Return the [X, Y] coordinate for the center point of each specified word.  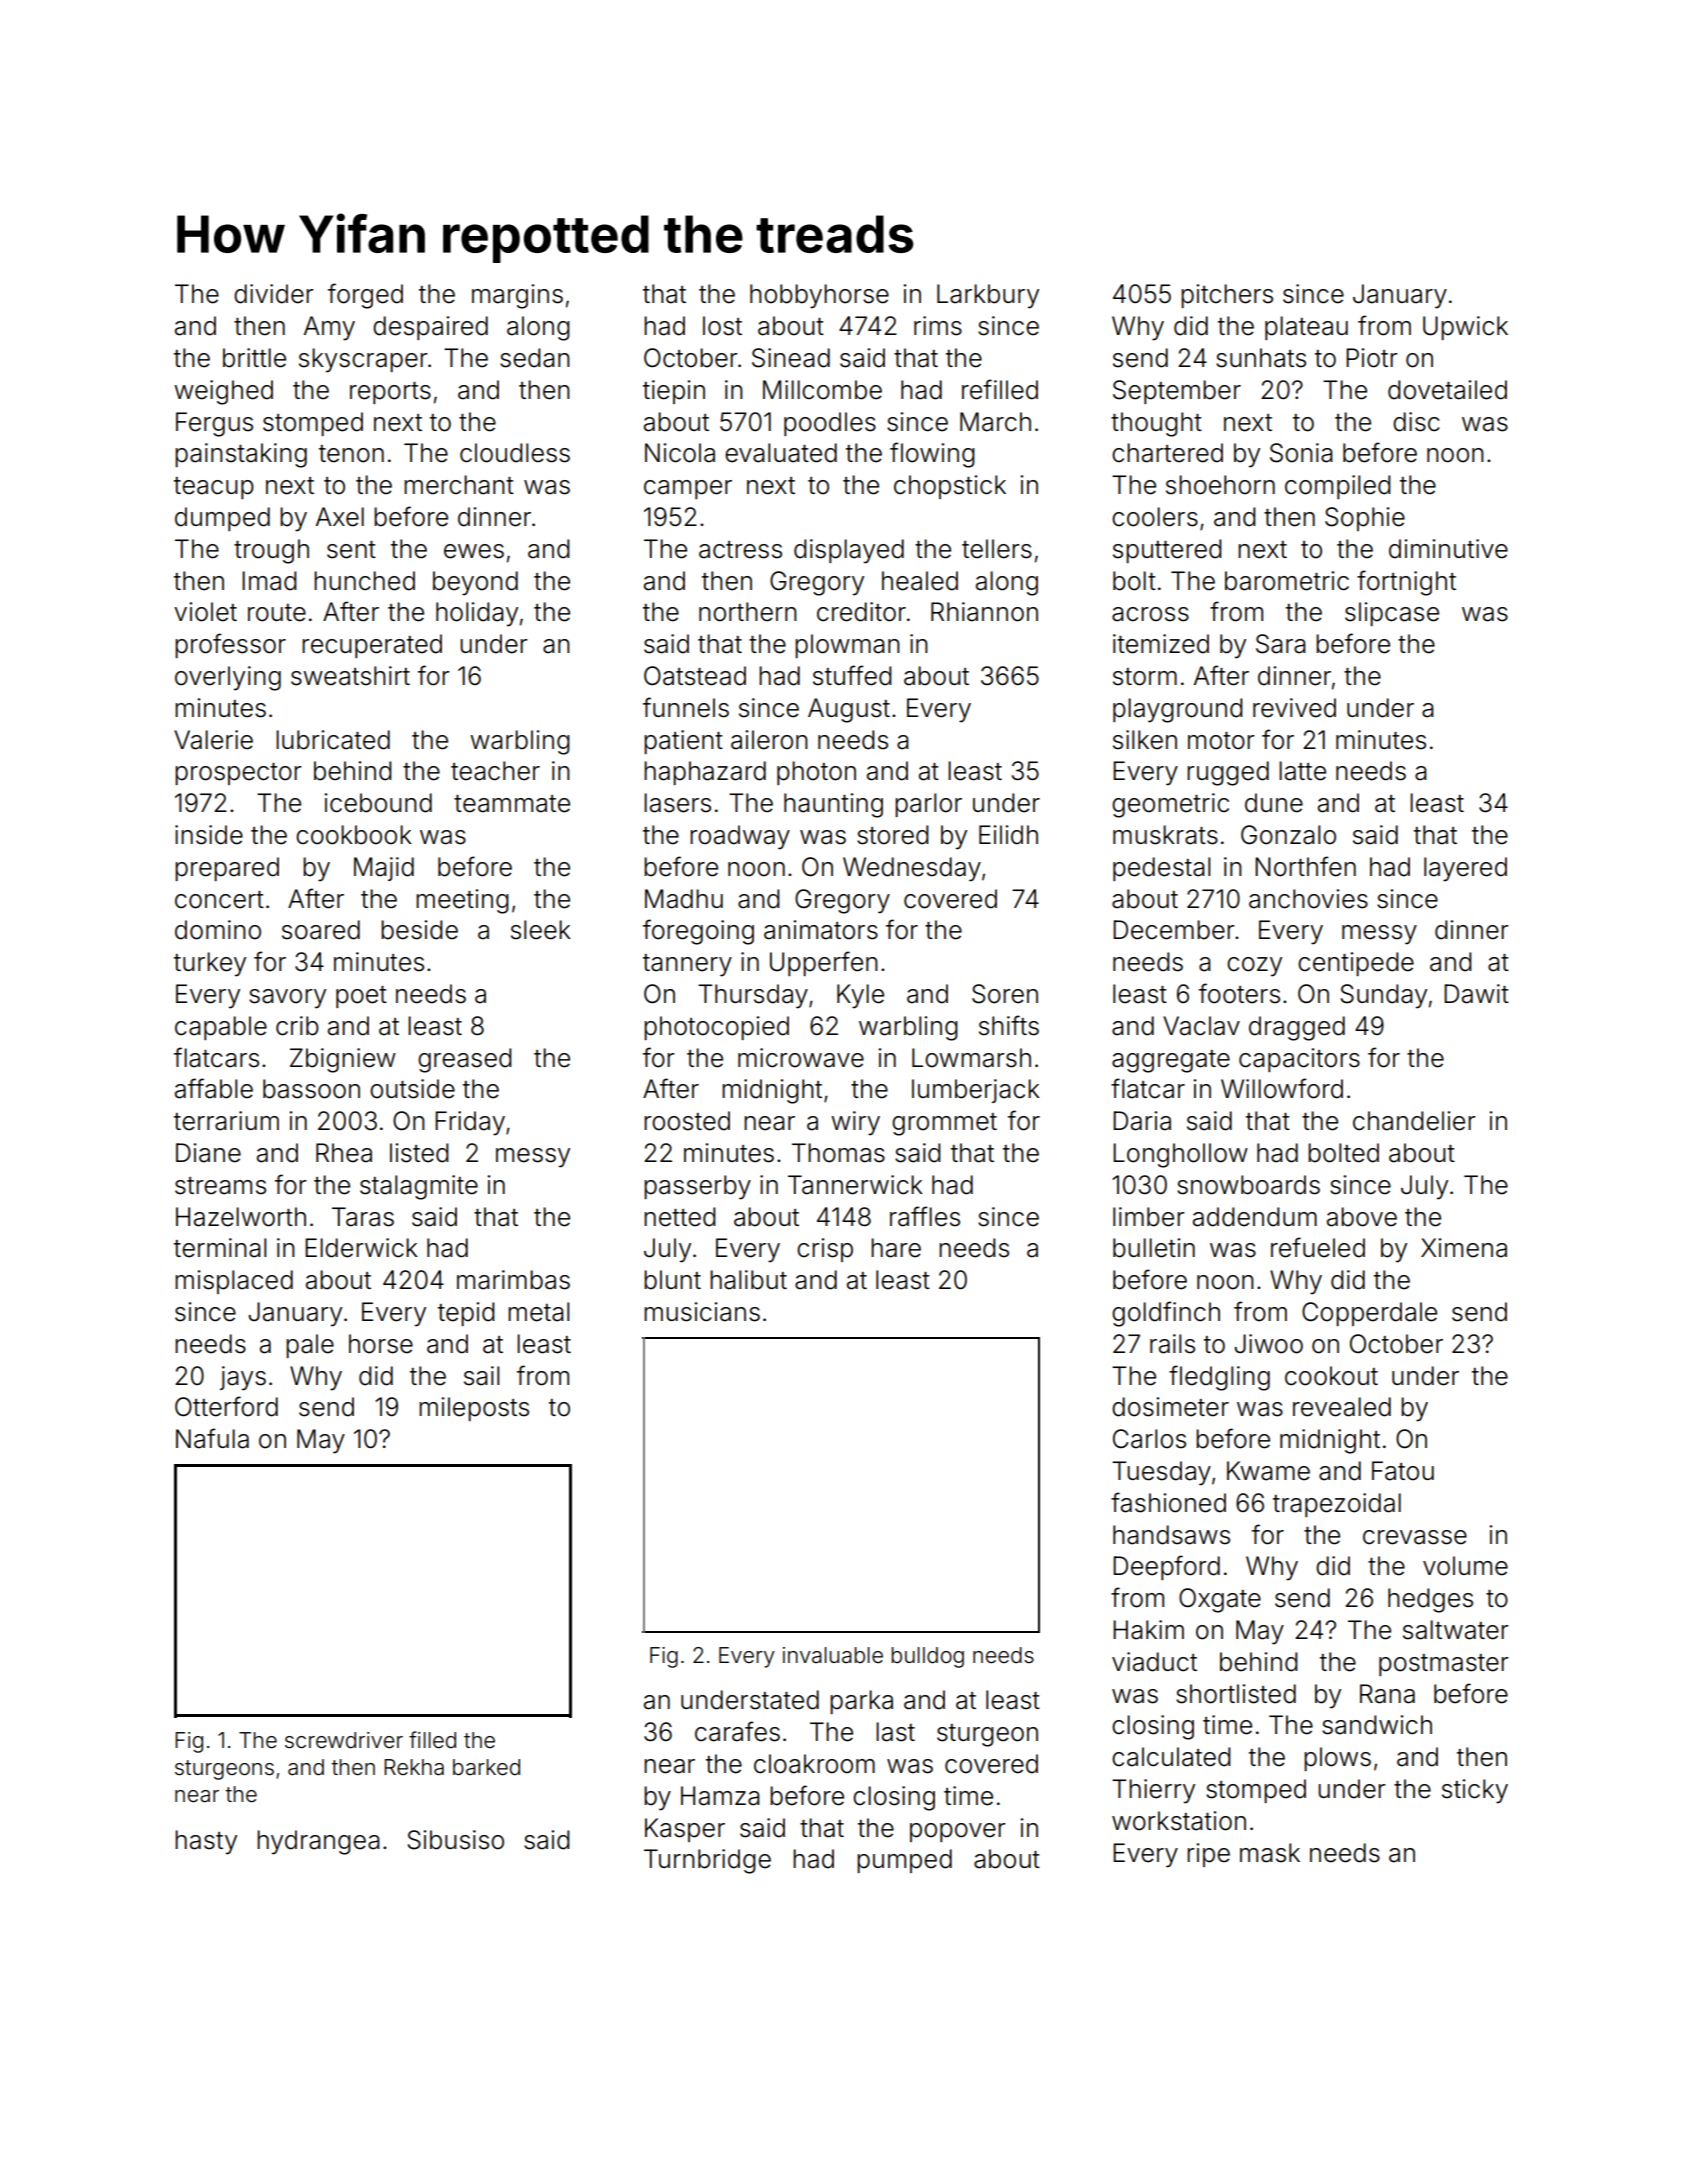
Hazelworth [241, 1217]
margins [517, 296]
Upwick [1465, 328]
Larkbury [988, 296]
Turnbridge [707, 1861]
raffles [925, 1216]
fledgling [1219, 1378]
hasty [206, 1842]
